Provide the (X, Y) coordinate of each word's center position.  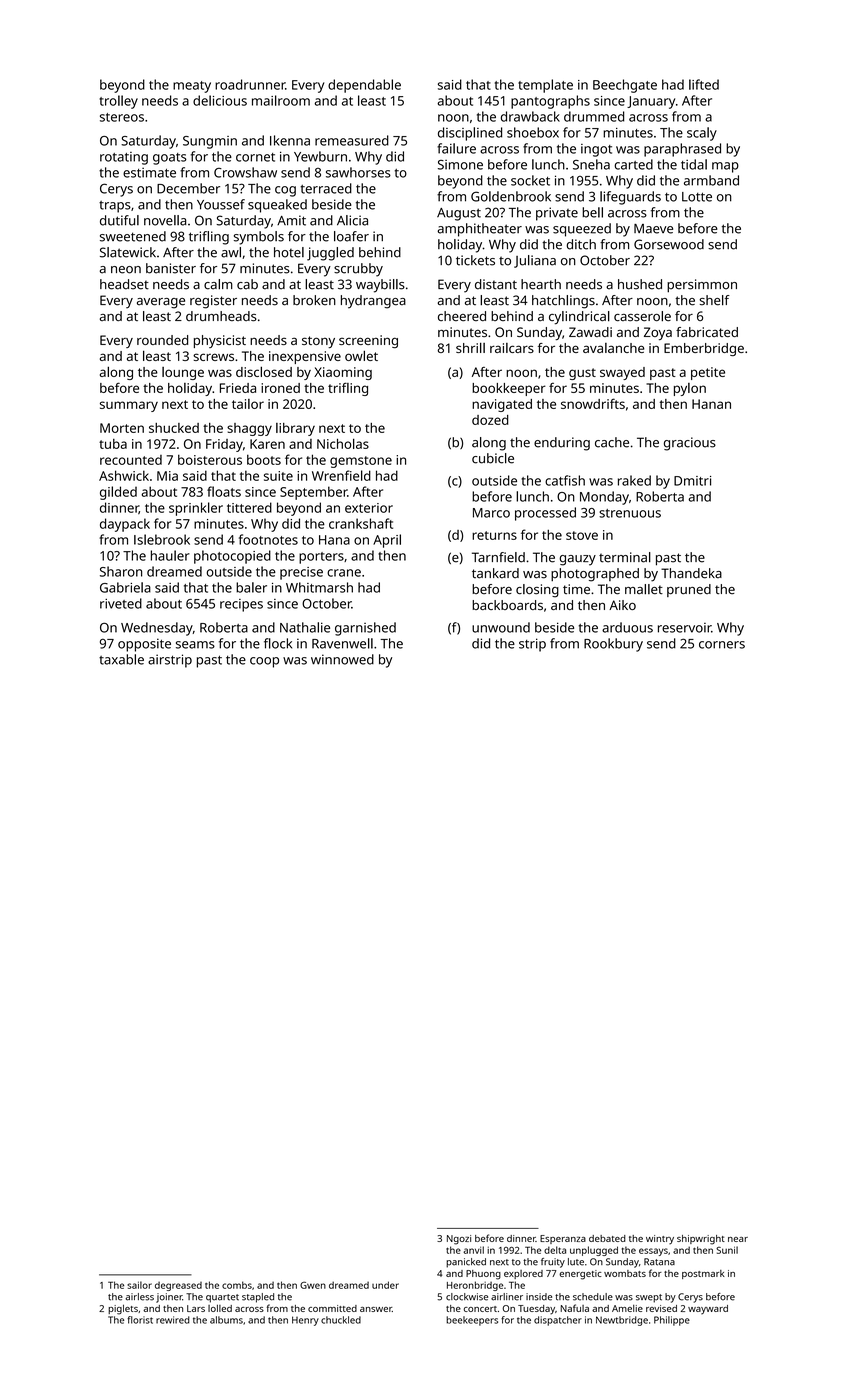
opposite (144, 645)
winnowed (342, 659)
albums (226, 1320)
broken (314, 300)
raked (634, 480)
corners (722, 645)
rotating (124, 158)
